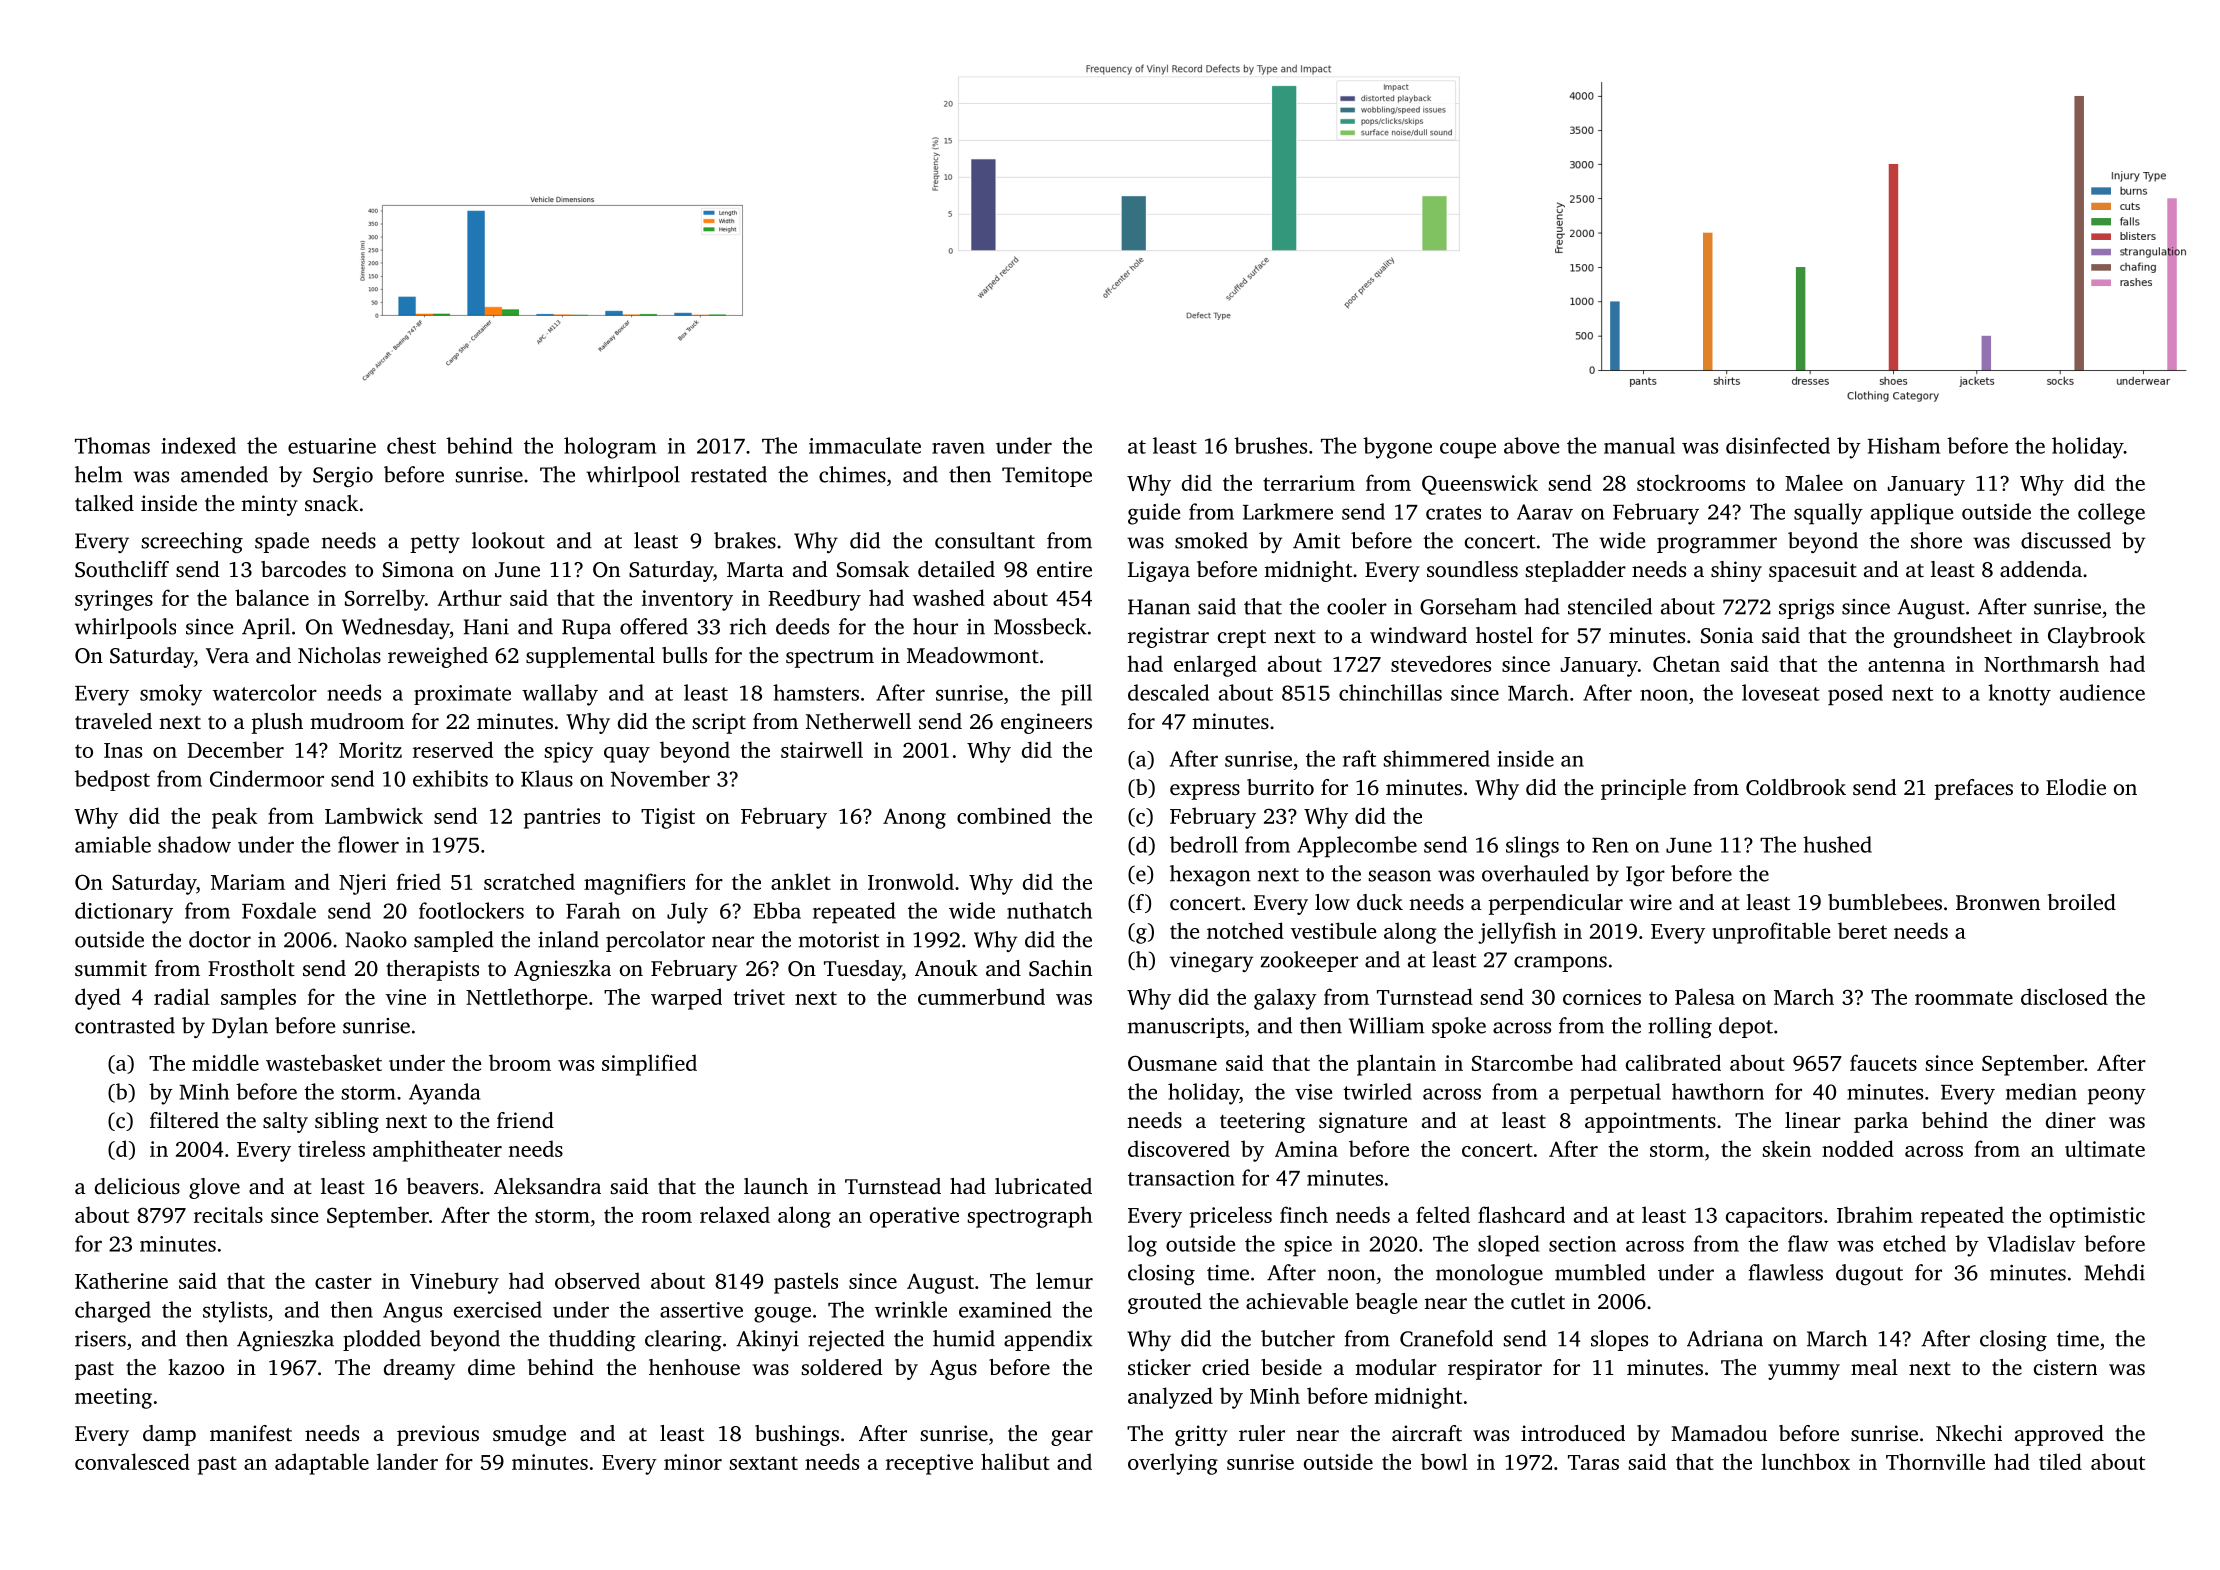  What do you see at coordinates (2117, 1096) in the screenshot?
I see `peony` at bounding box center [2117, 1096].
